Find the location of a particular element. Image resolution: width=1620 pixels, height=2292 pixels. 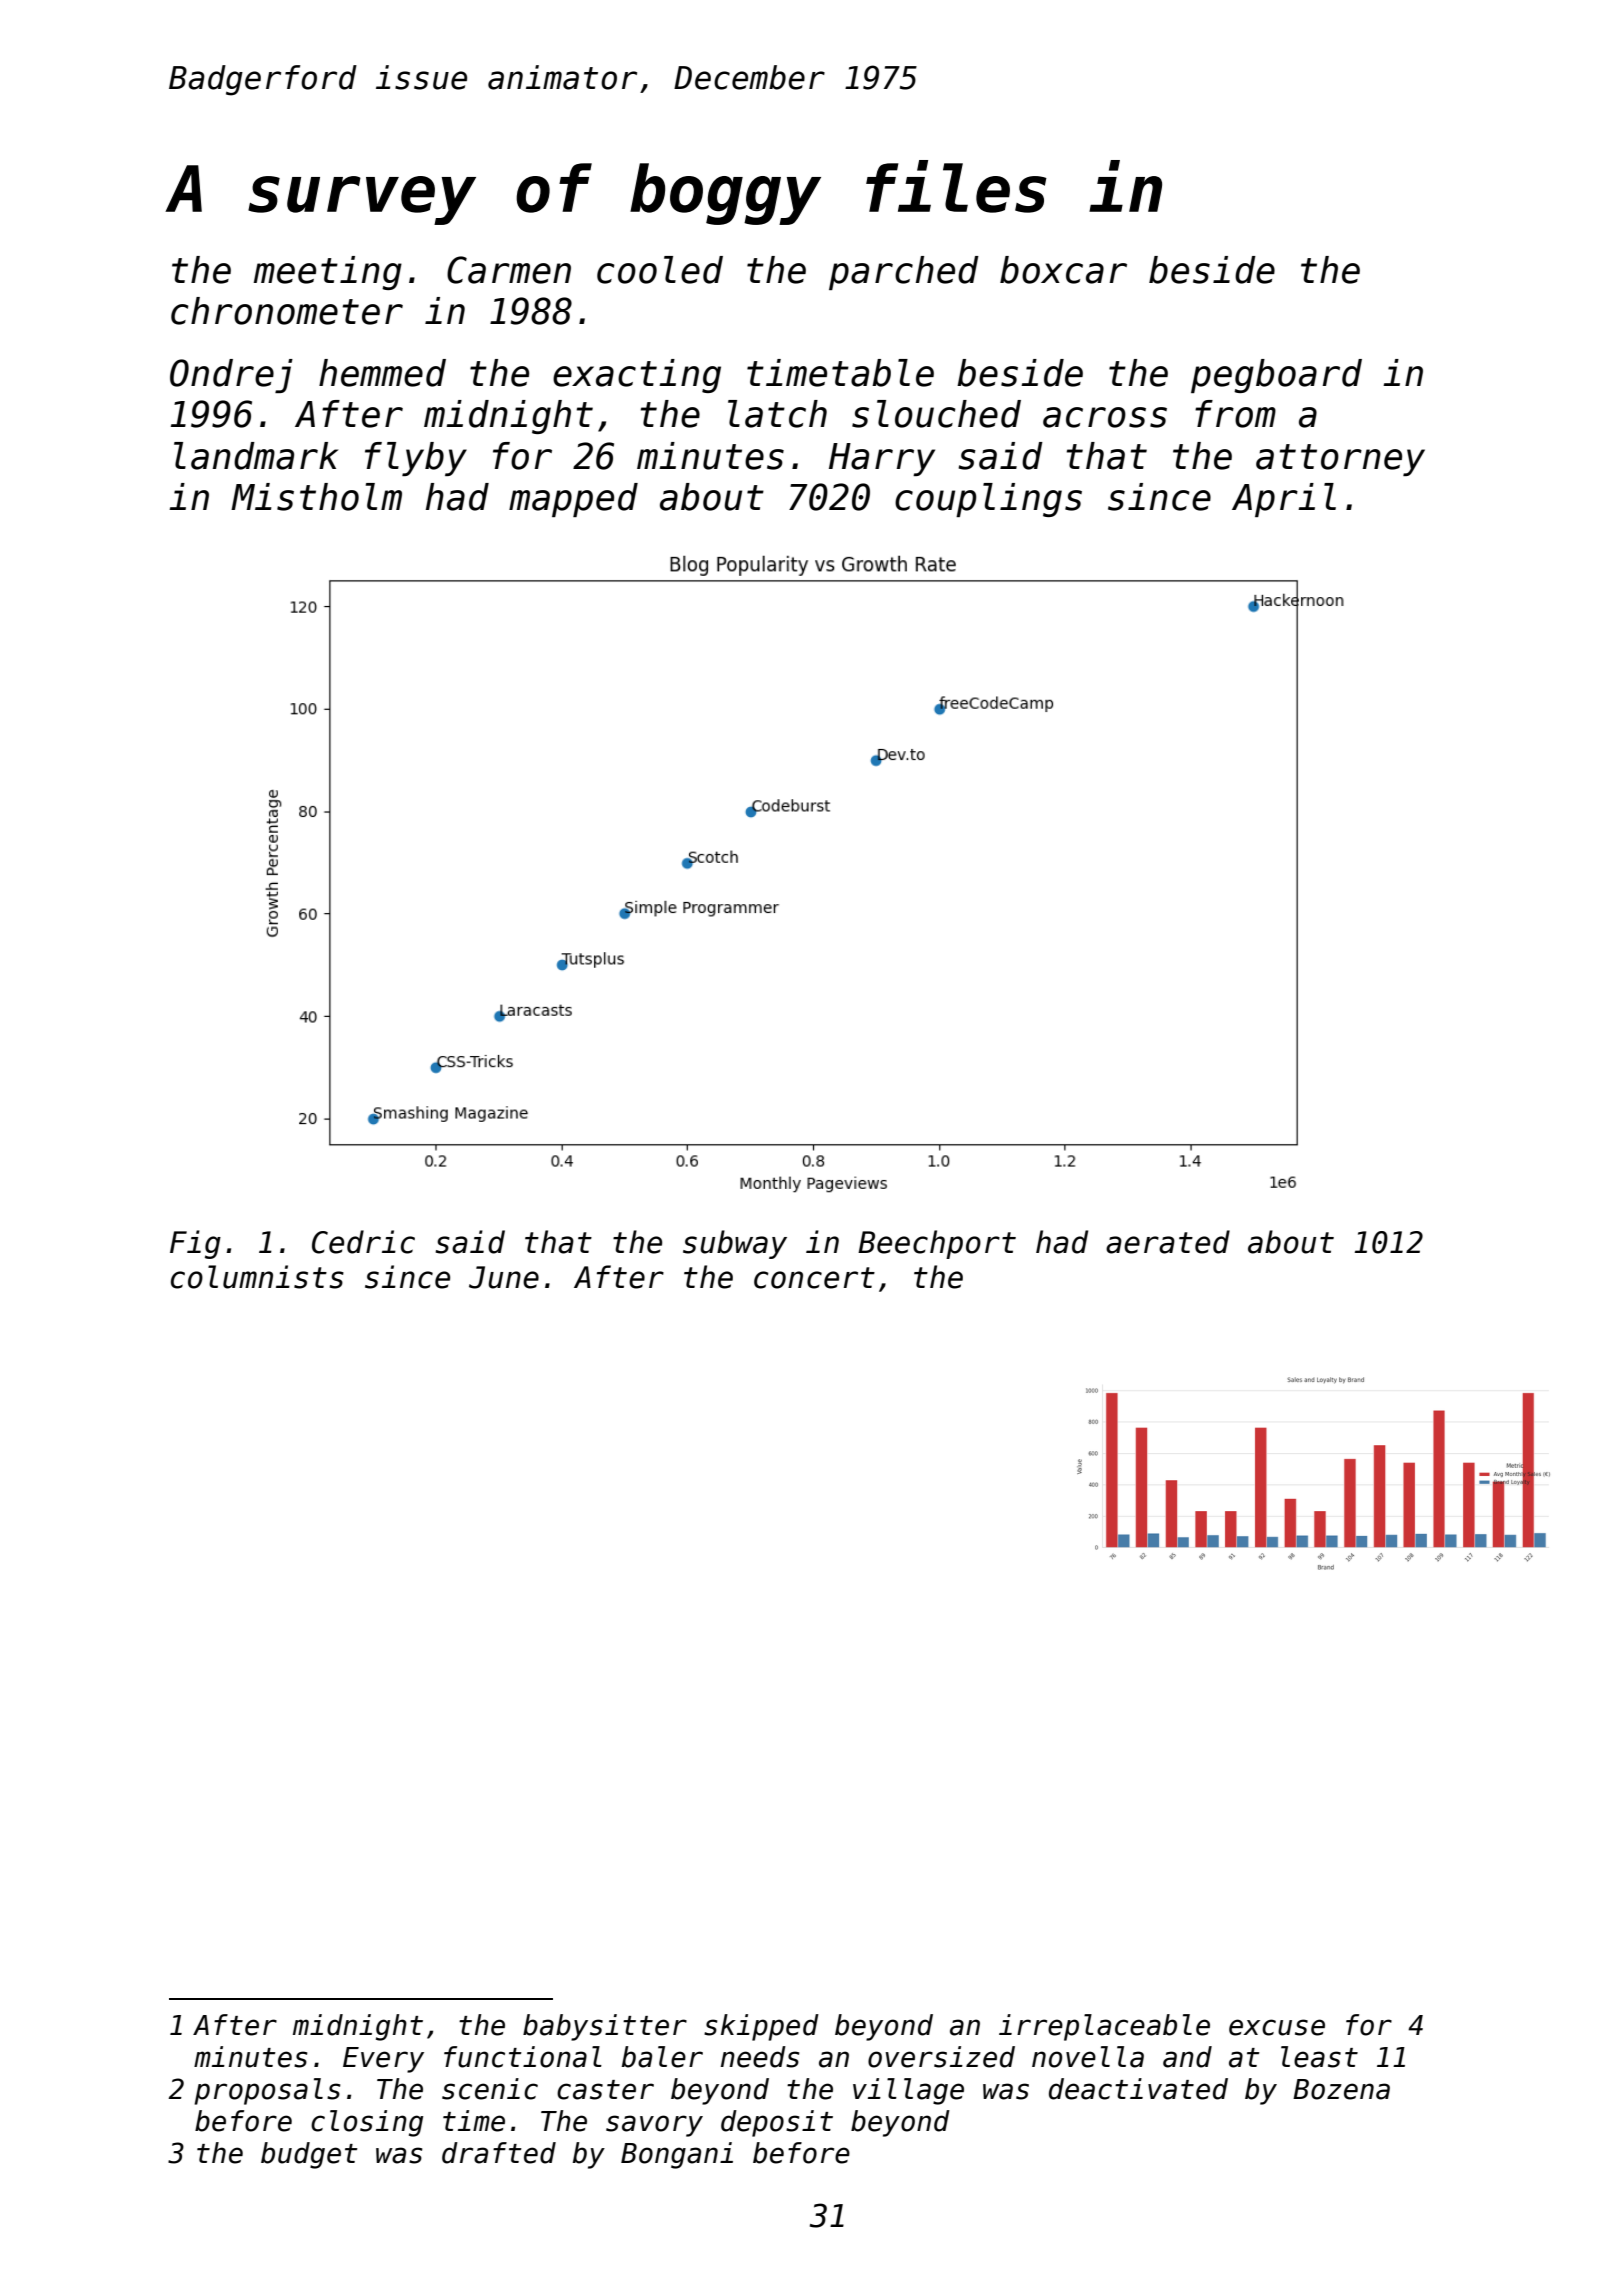

cooled is located at coordinates (660, 270).
